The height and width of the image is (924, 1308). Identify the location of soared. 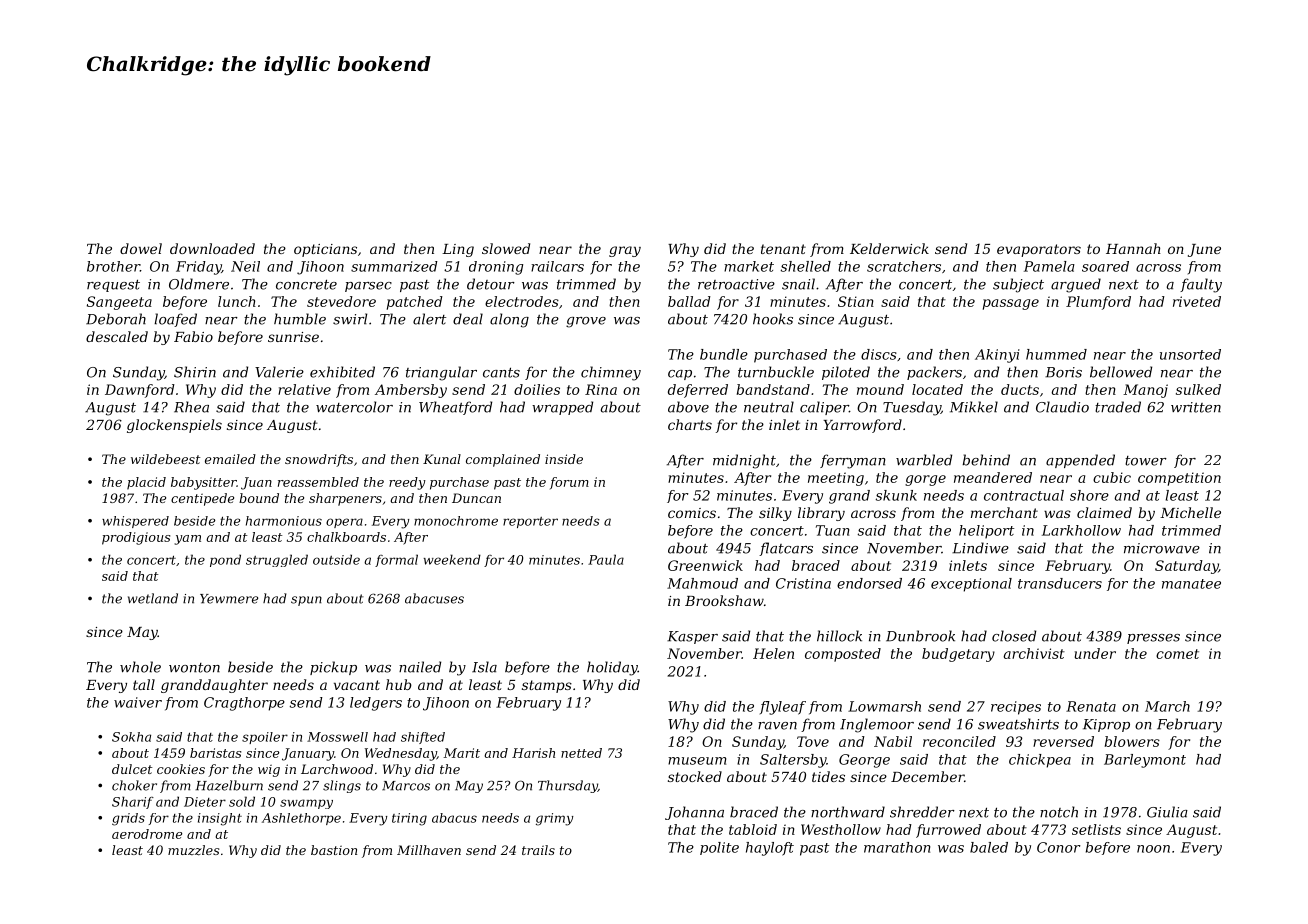
(1105, 266).
